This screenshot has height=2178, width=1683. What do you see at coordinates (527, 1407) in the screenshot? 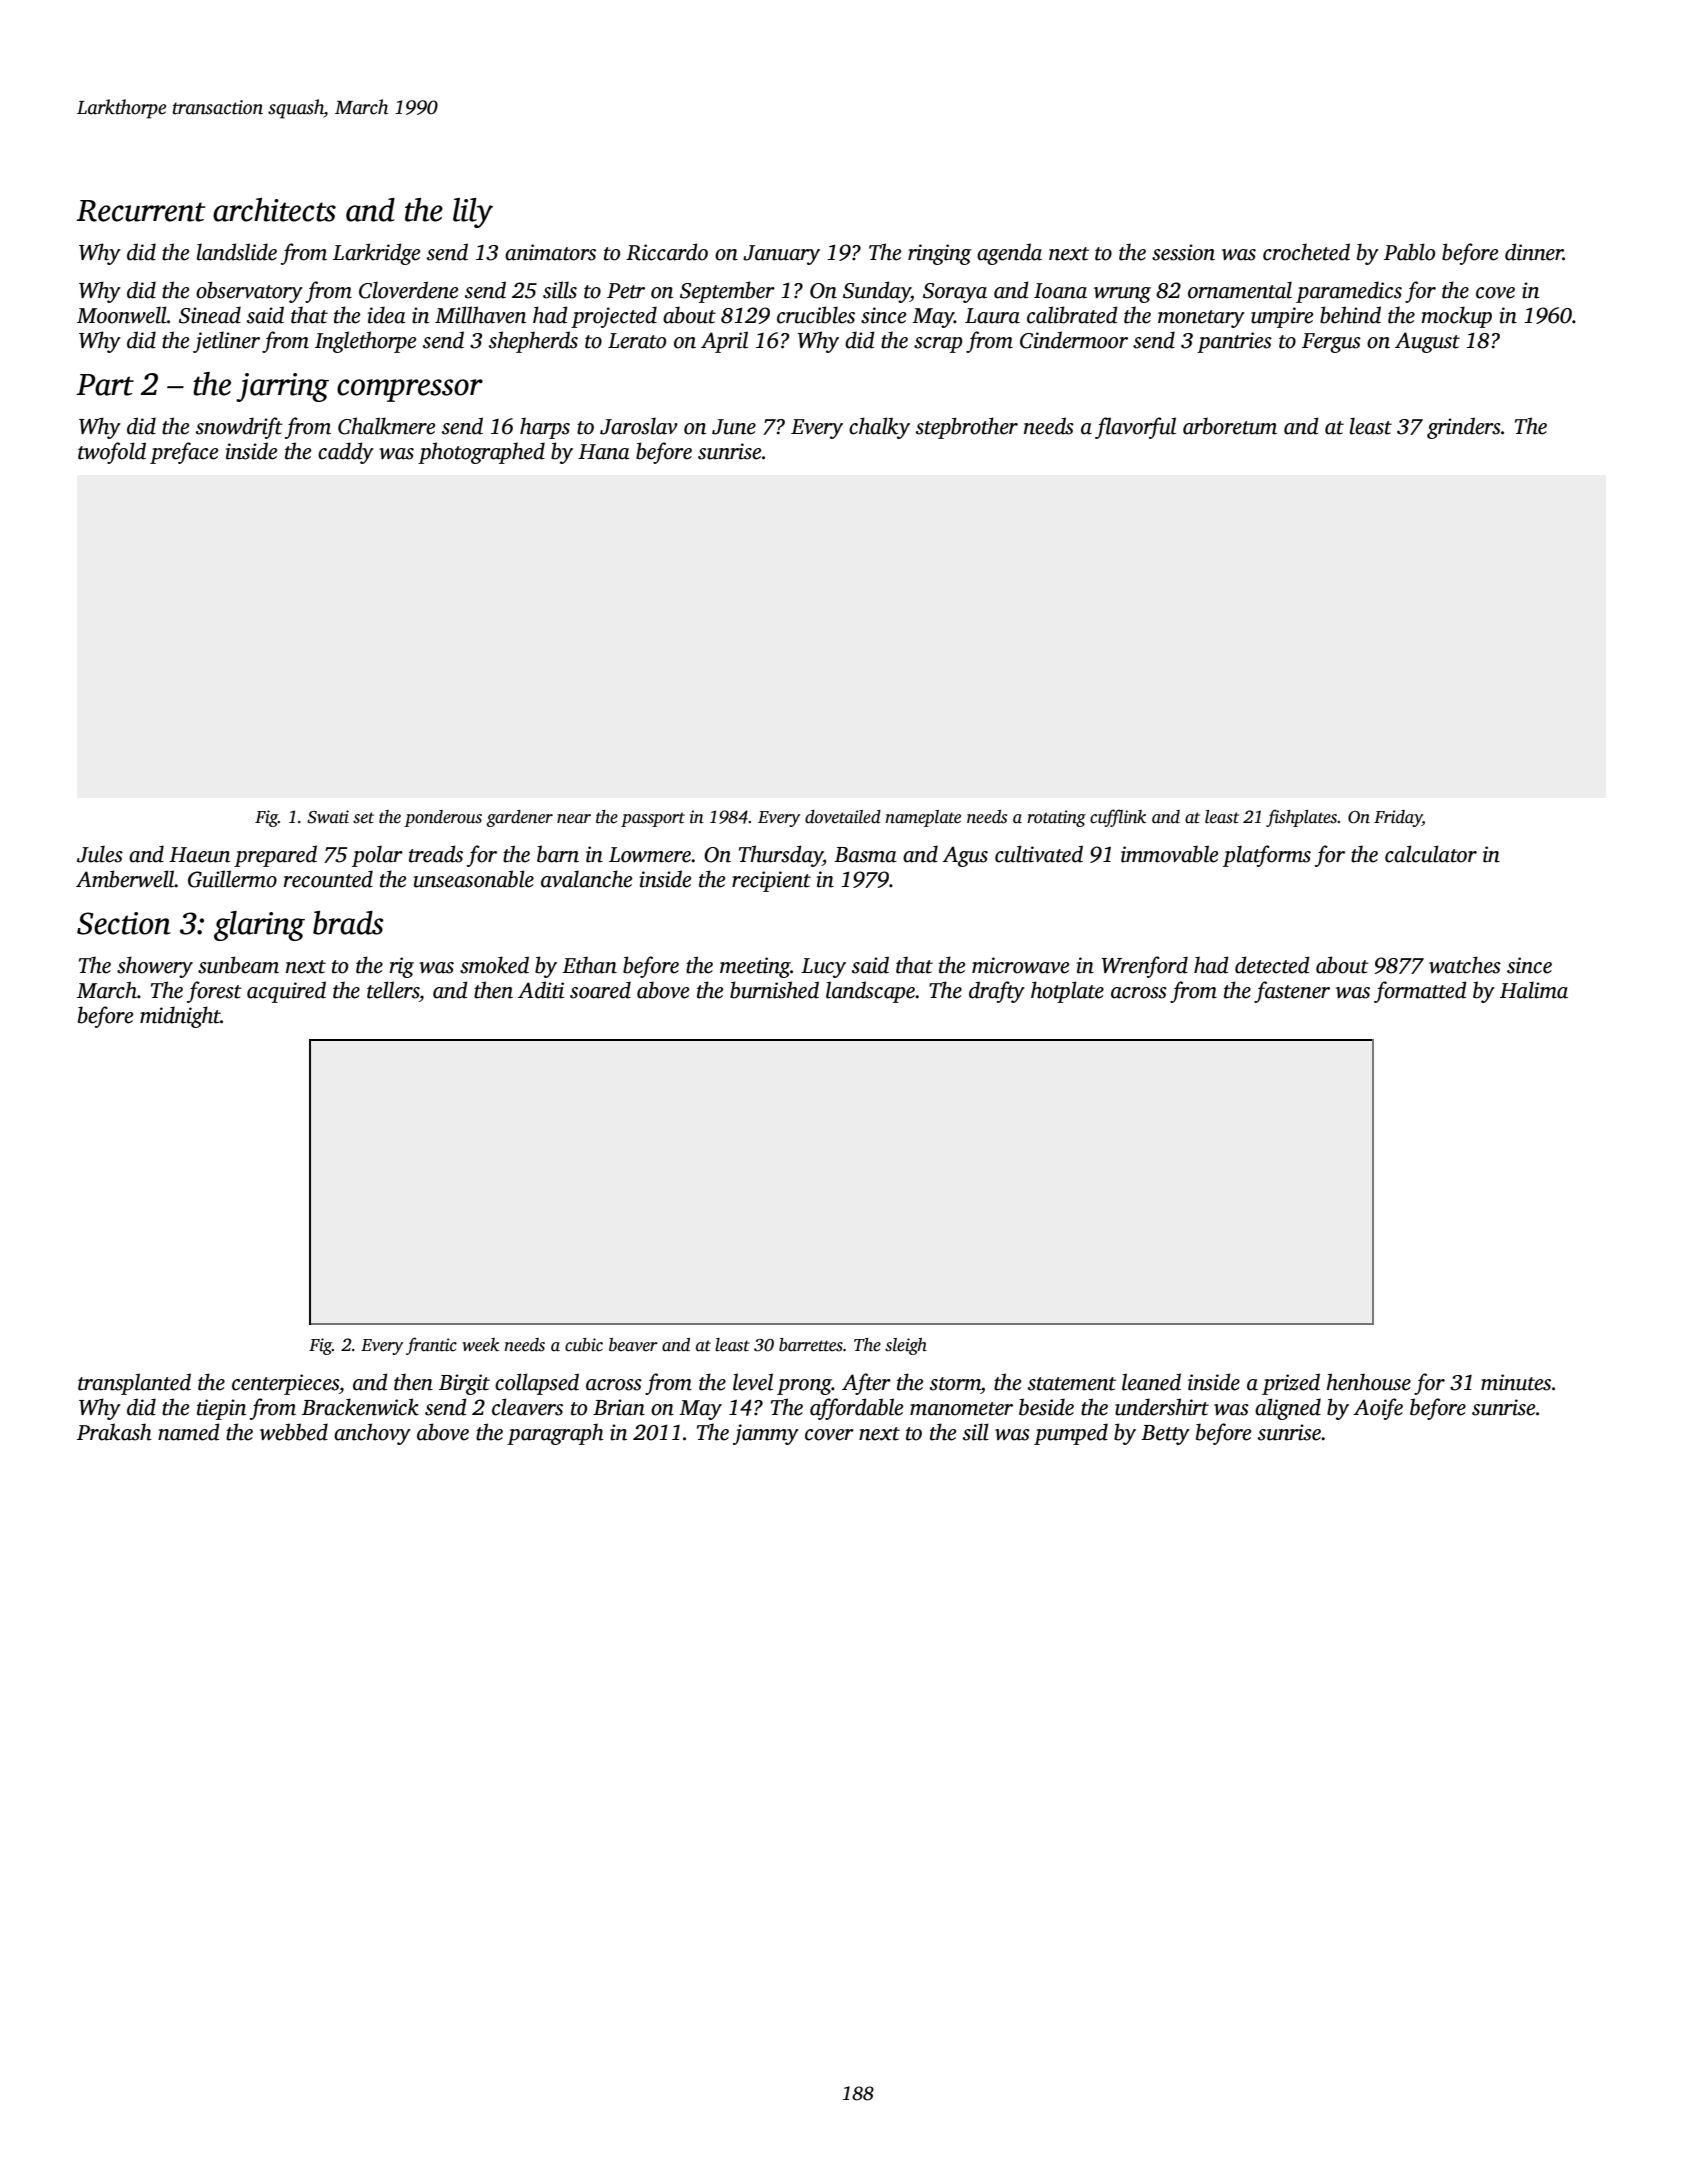
I see `cleavers` at bounding box center [527, 1407].
